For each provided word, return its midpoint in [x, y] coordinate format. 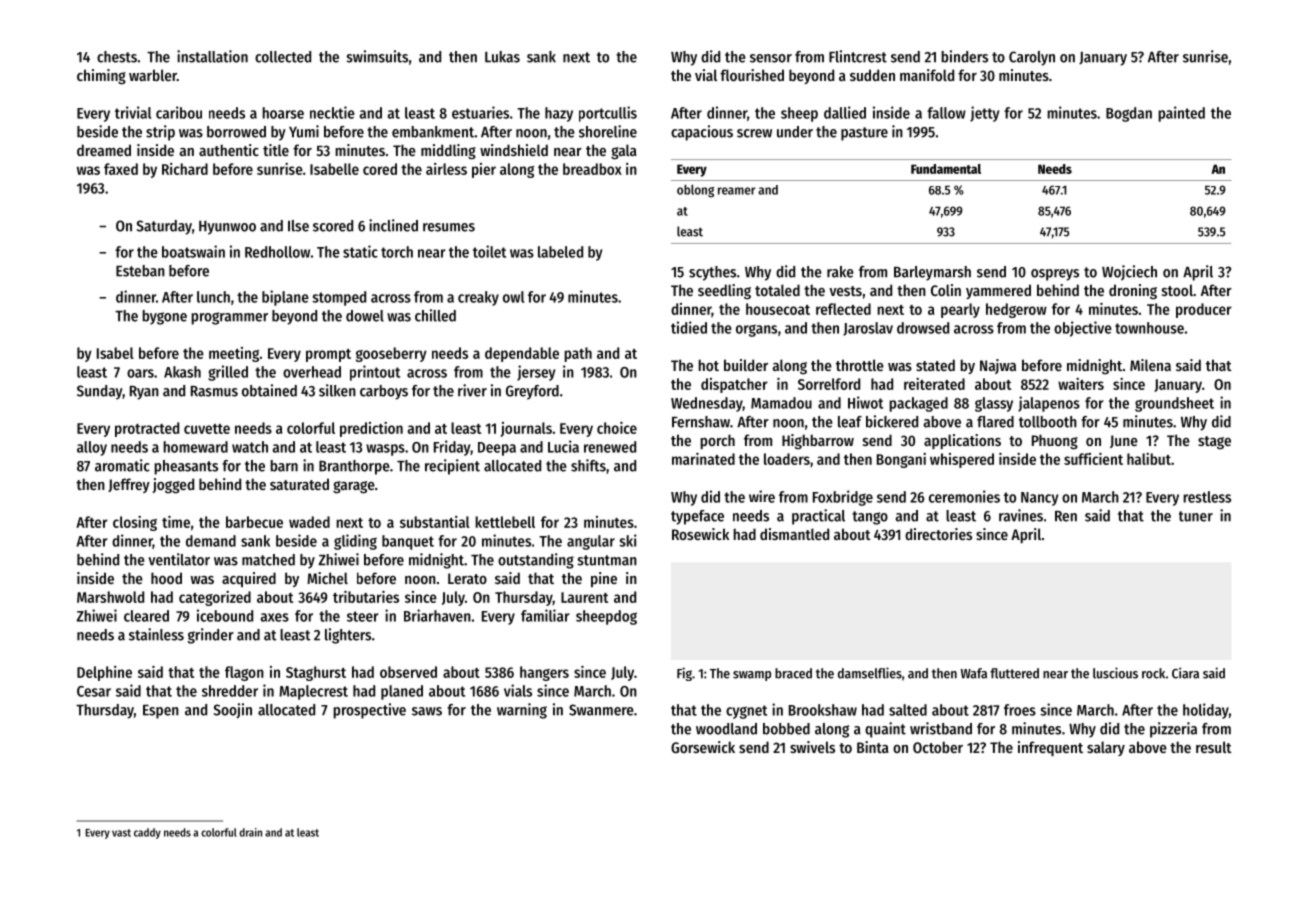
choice [617, 428]
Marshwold [110, 597]
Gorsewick [703, 747]
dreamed [104, 150]
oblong [695, 191]
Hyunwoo [227, 228]
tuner [1196, 516]
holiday [1206, 711]
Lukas [502, 57]
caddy [147, 833]
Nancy [1039, 499]
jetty [984, 114]
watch [250, 447]
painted [1181, 114]
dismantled [794, 534]
